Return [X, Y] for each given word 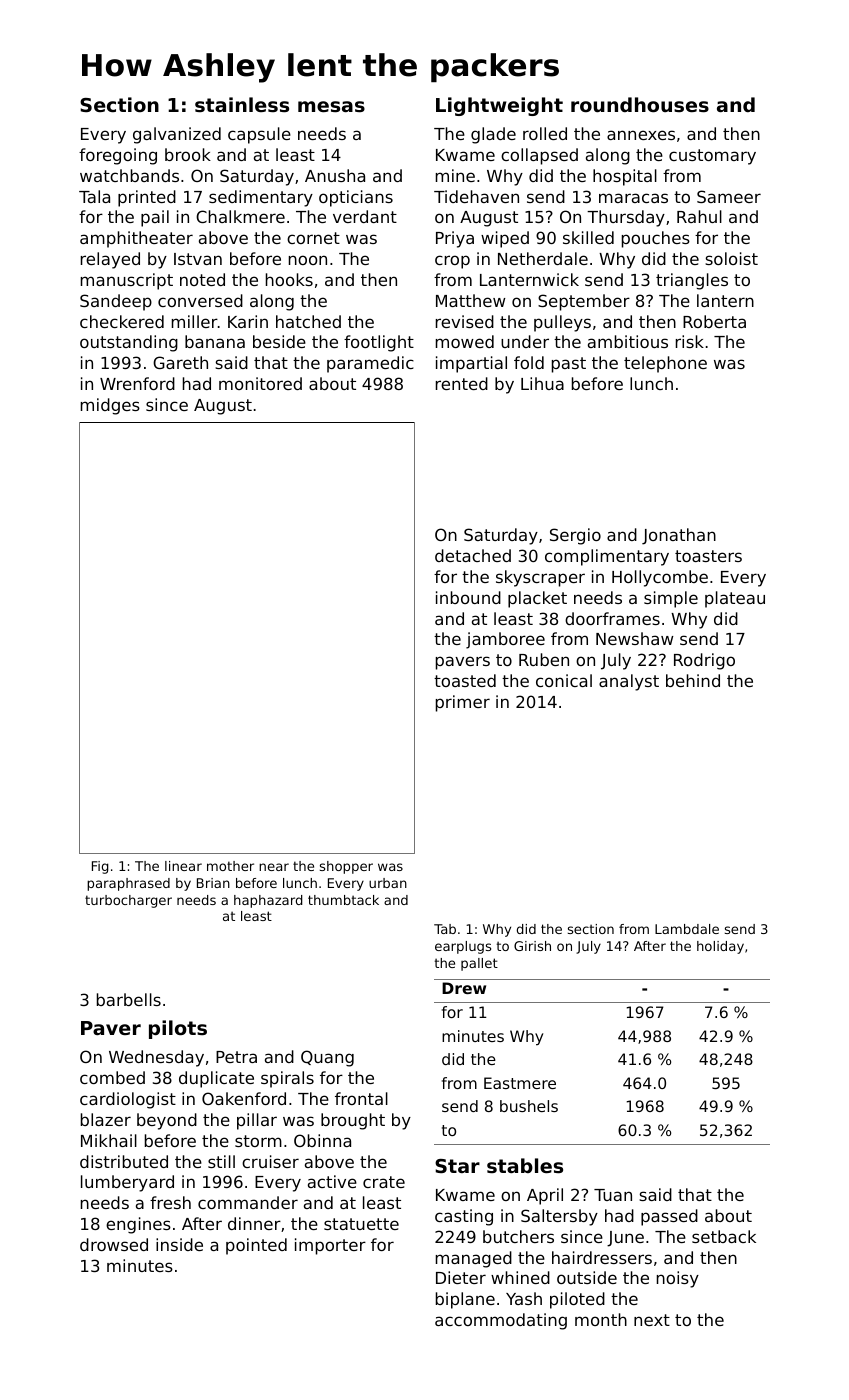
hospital [625, 177]
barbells [129, 999]
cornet [313, 238]
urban [388, 883]
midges [110, 406]
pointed [256, 1246]
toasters [708, 556]
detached [473, 555]
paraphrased [128, 884]
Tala [94, 196]
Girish [532, 946]
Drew [464, 988]
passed [669, 1217]
